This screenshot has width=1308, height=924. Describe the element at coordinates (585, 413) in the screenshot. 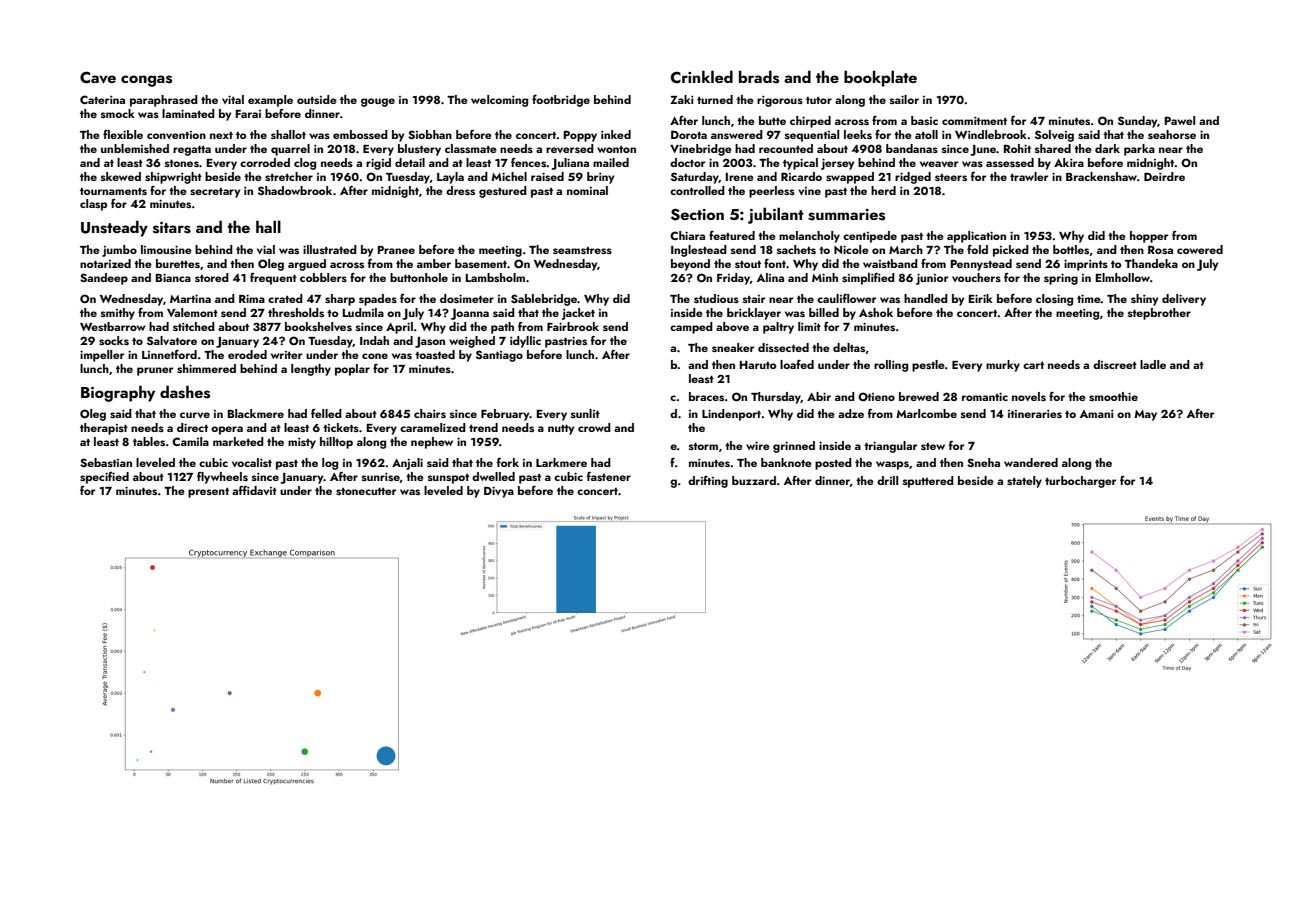

I see `sunlit` at that location.
